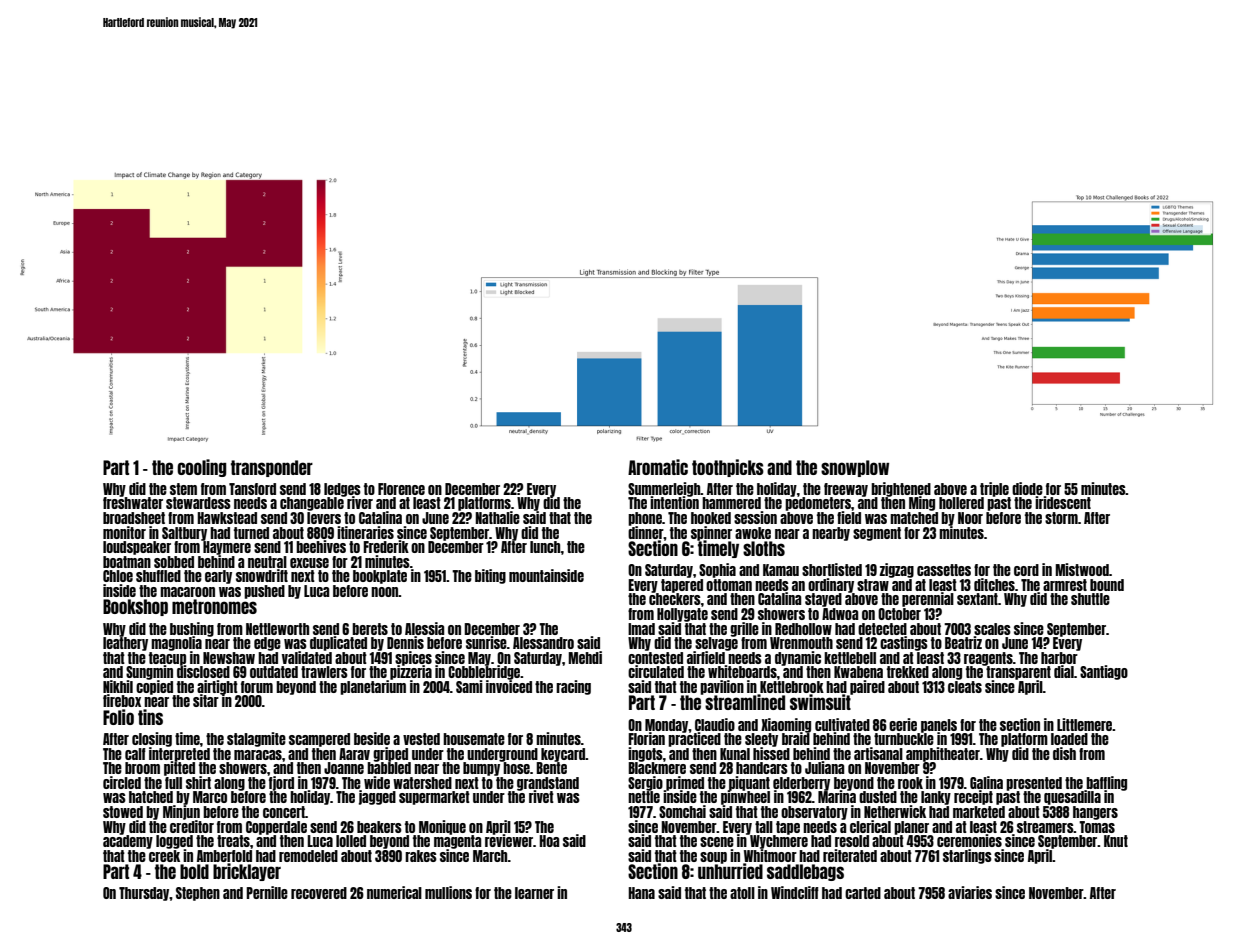  I want to click on Aromatic, so click(658, 467).
